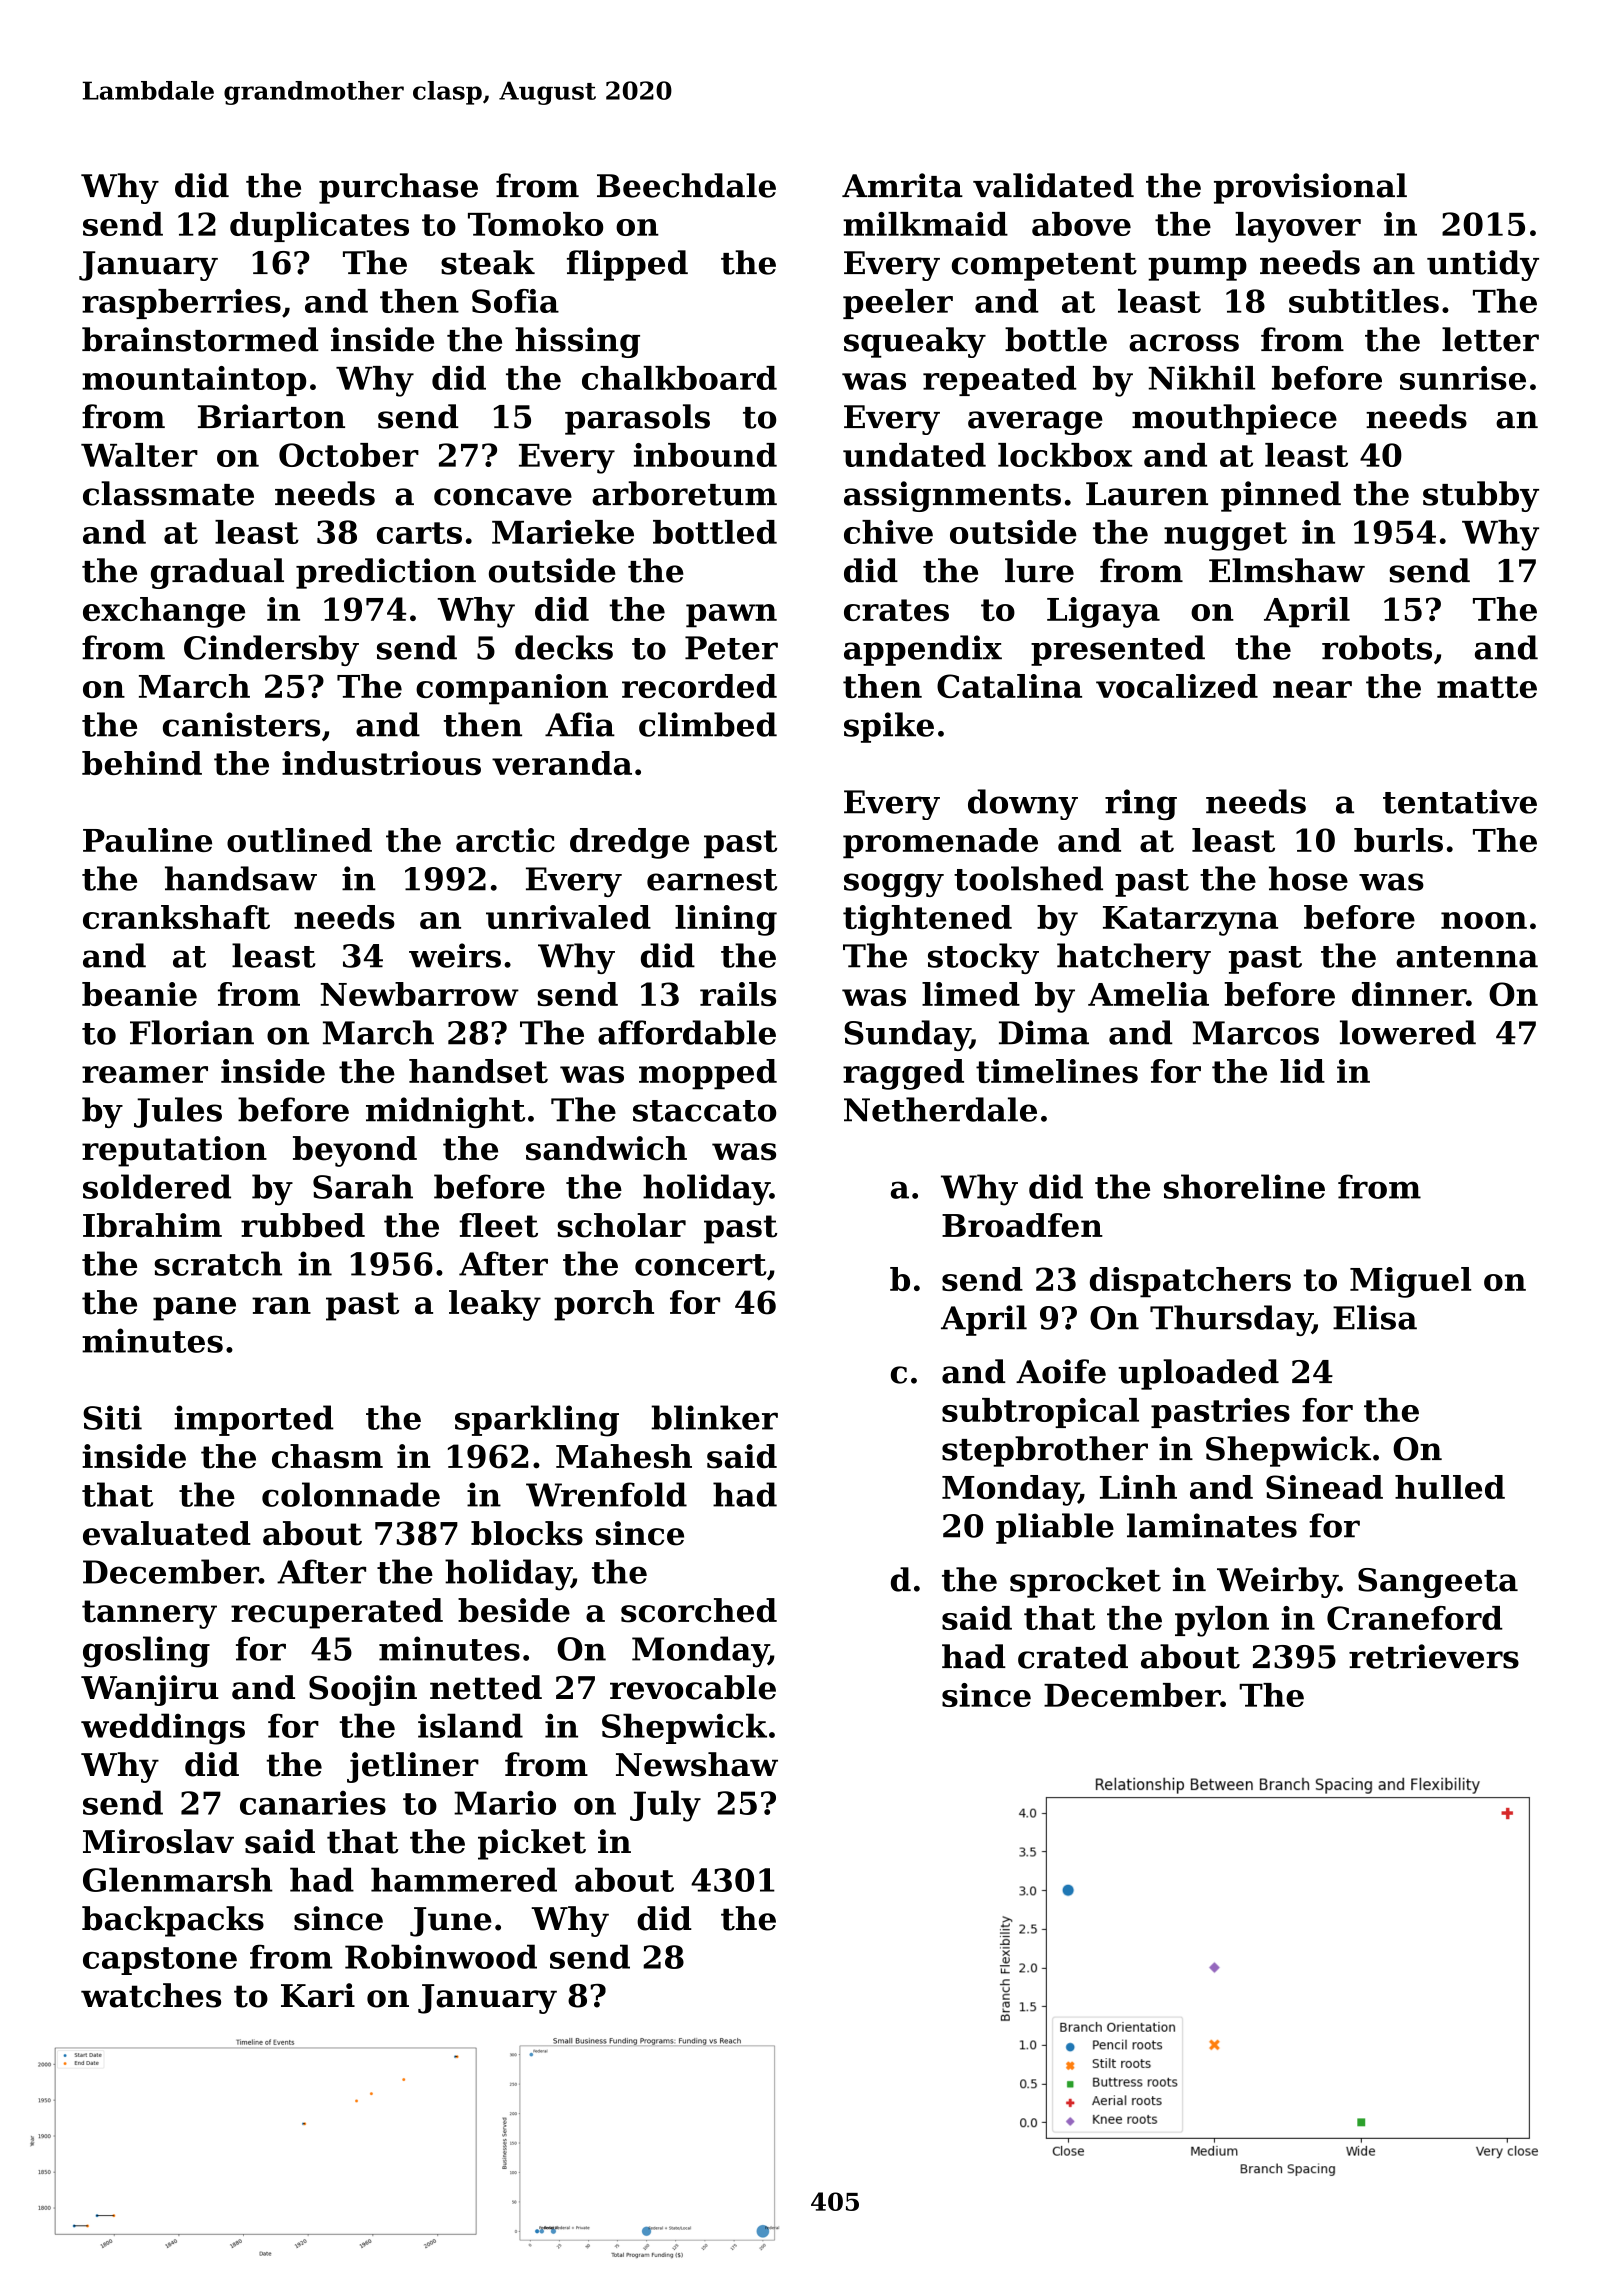  I want to click on Glenmarsh, so click(178, 1879).
